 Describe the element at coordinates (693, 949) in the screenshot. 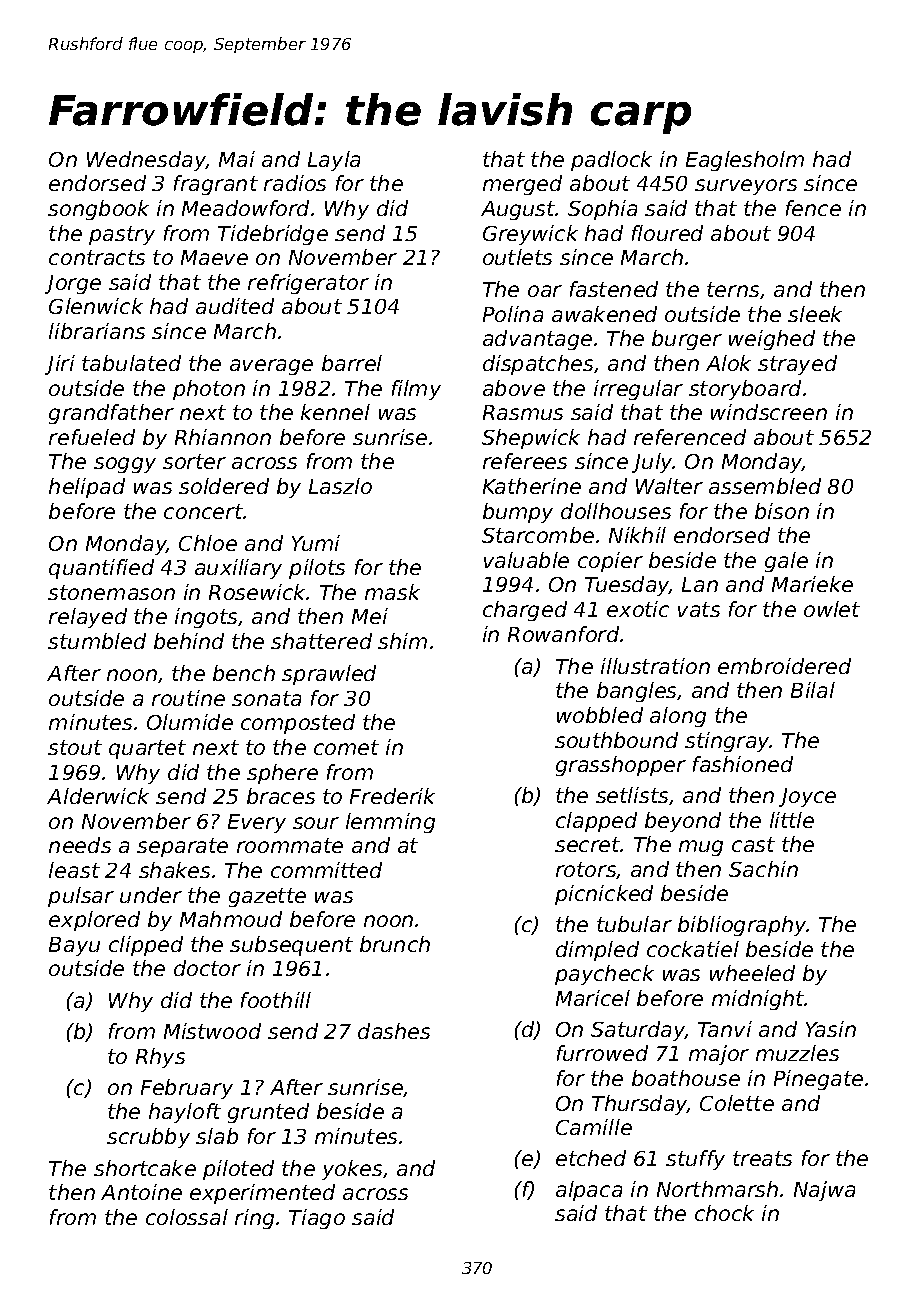

I see `cockatiel` at that location.
